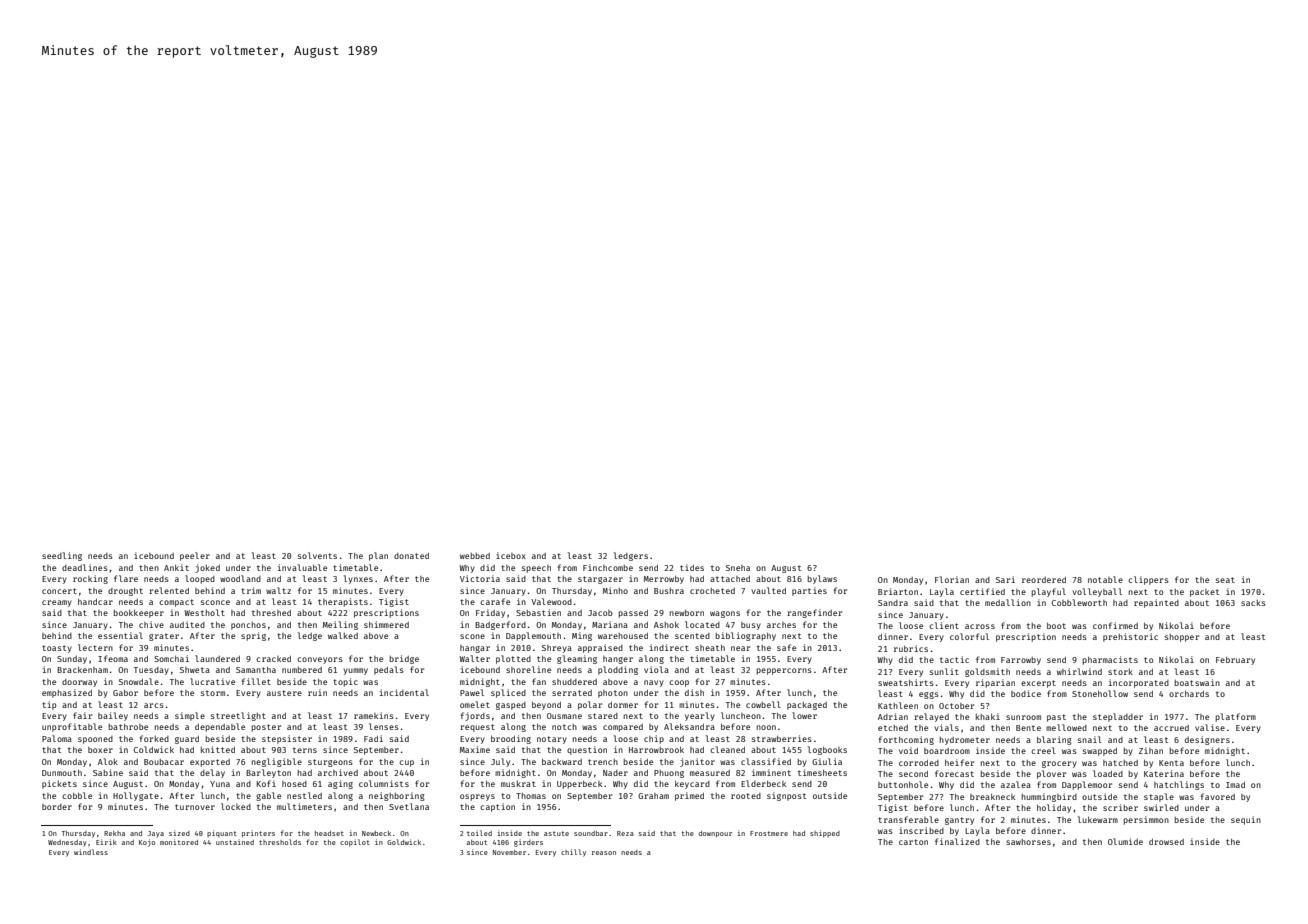  I want to click on thresholds, so click(280, 842).
